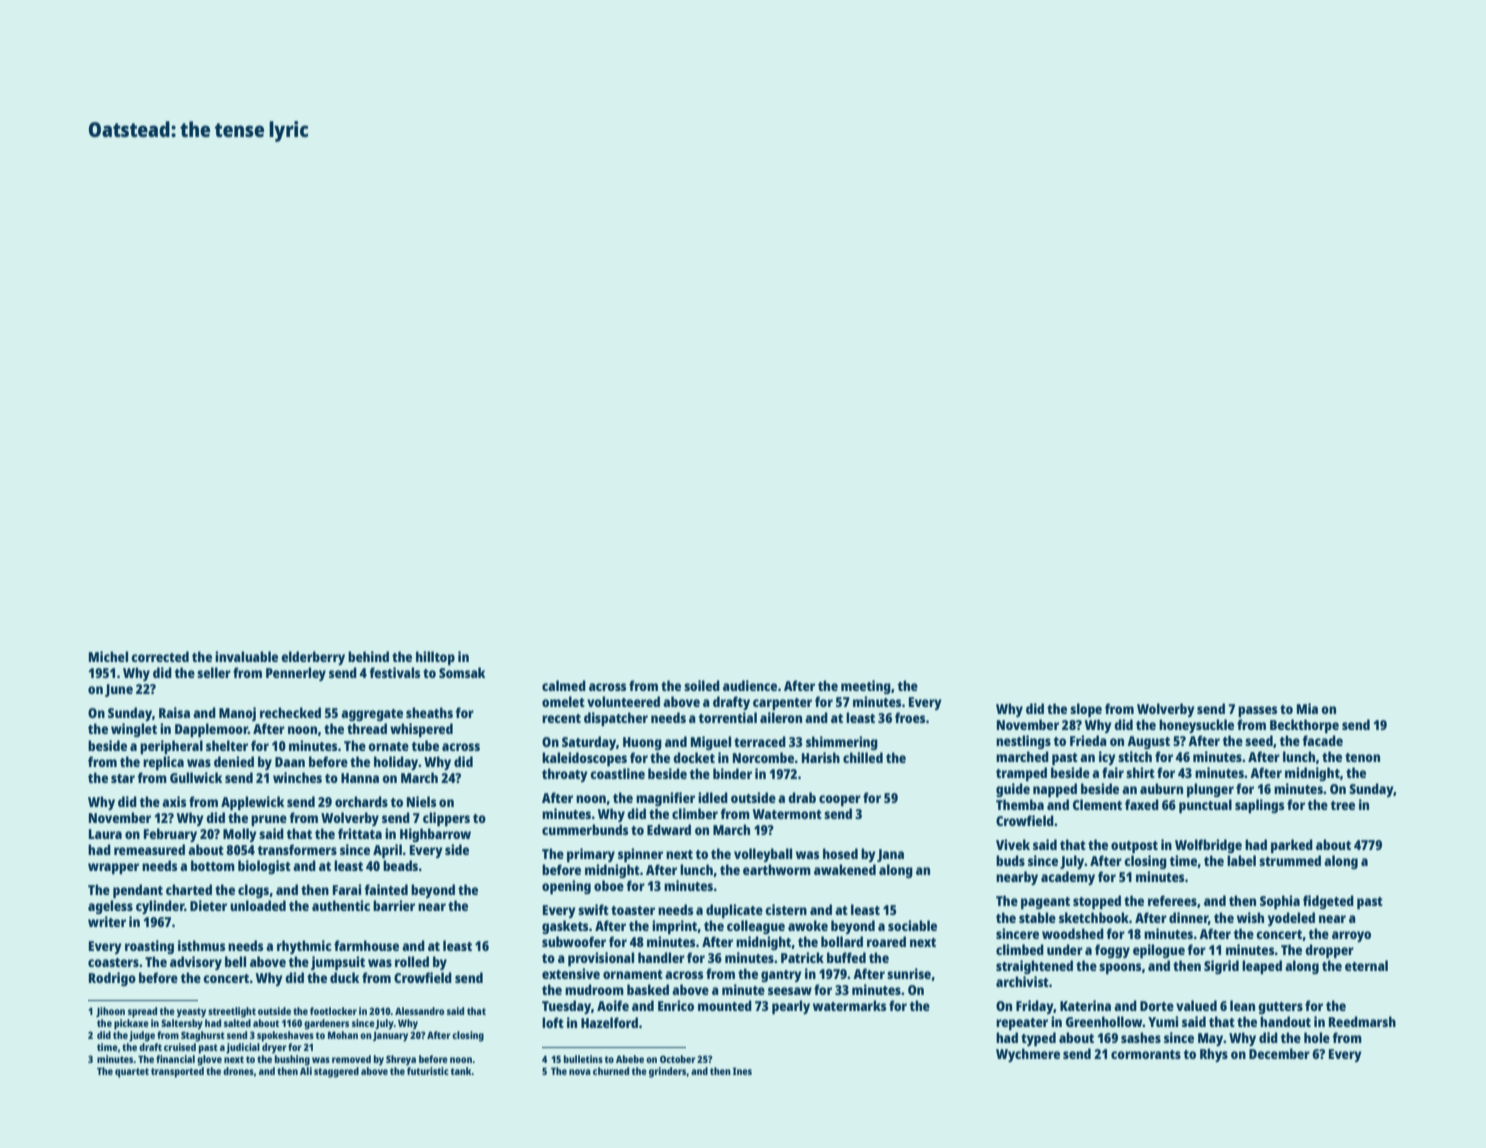 This document has width=1486, height=1148. What do you see at coordinates (1113, 772) in the document?
I see `fair` at bounding box center [1113, 772].
